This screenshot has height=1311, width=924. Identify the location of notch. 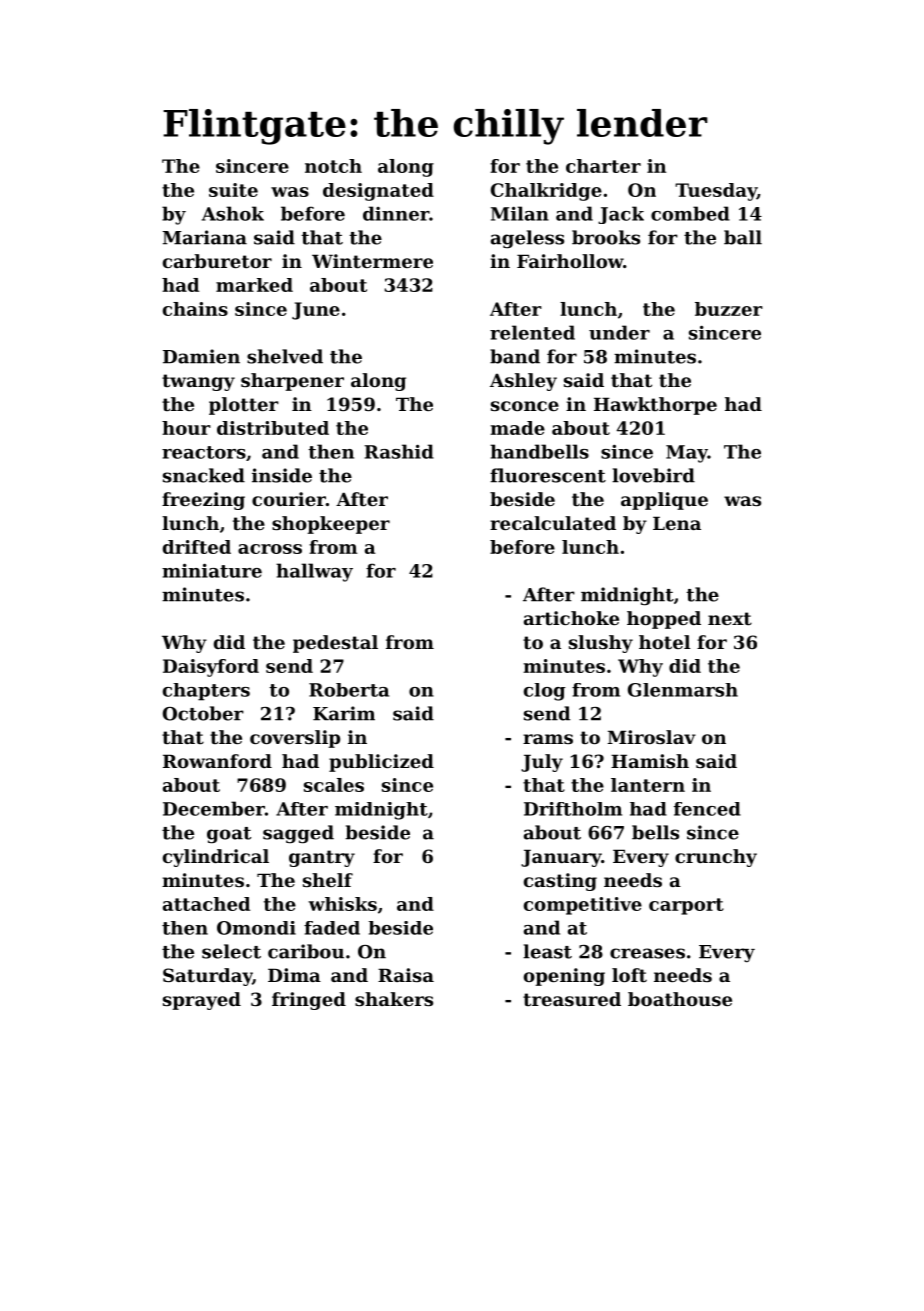
(333, 166).
